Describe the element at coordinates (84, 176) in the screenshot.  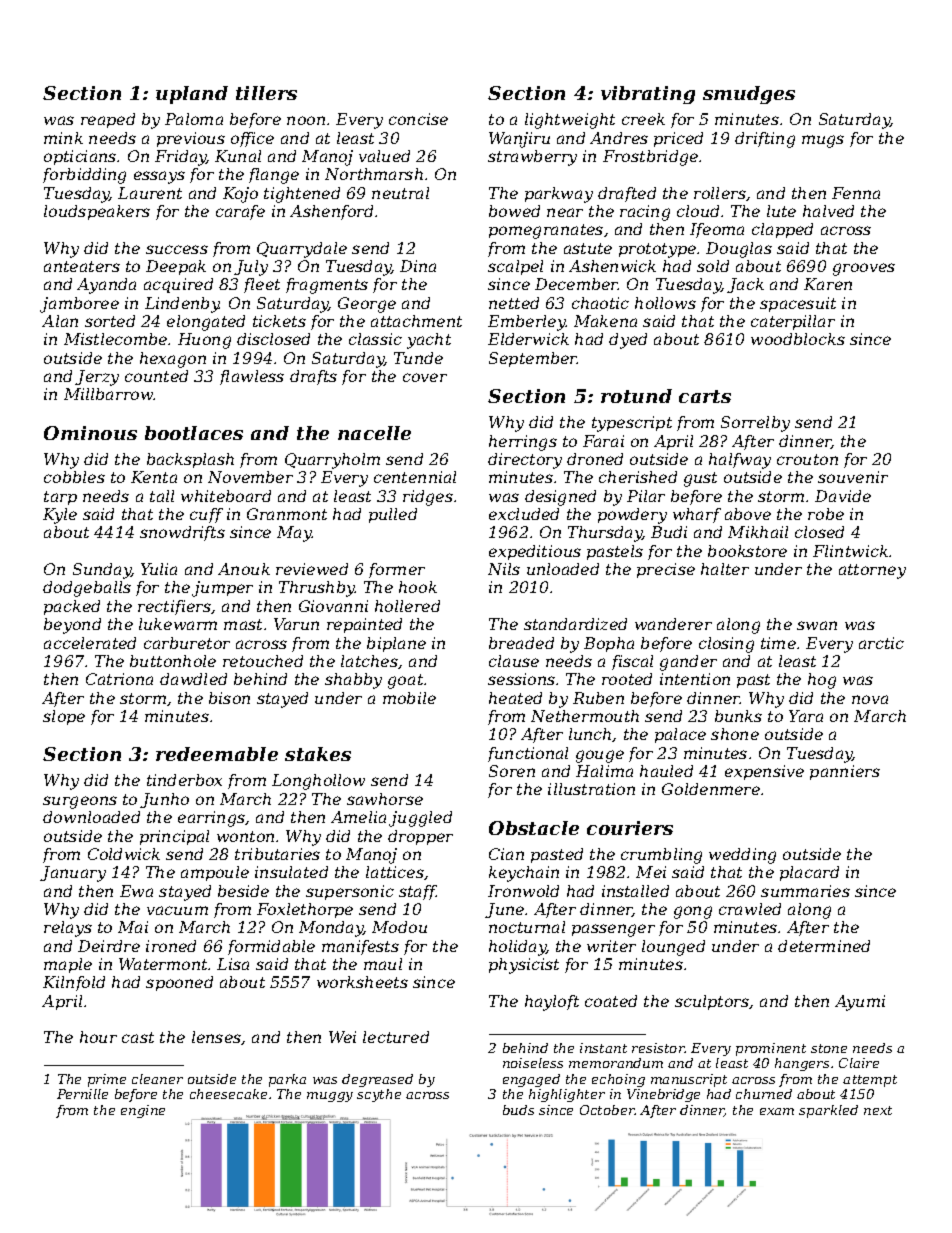
I see `forbidding` at that location.
